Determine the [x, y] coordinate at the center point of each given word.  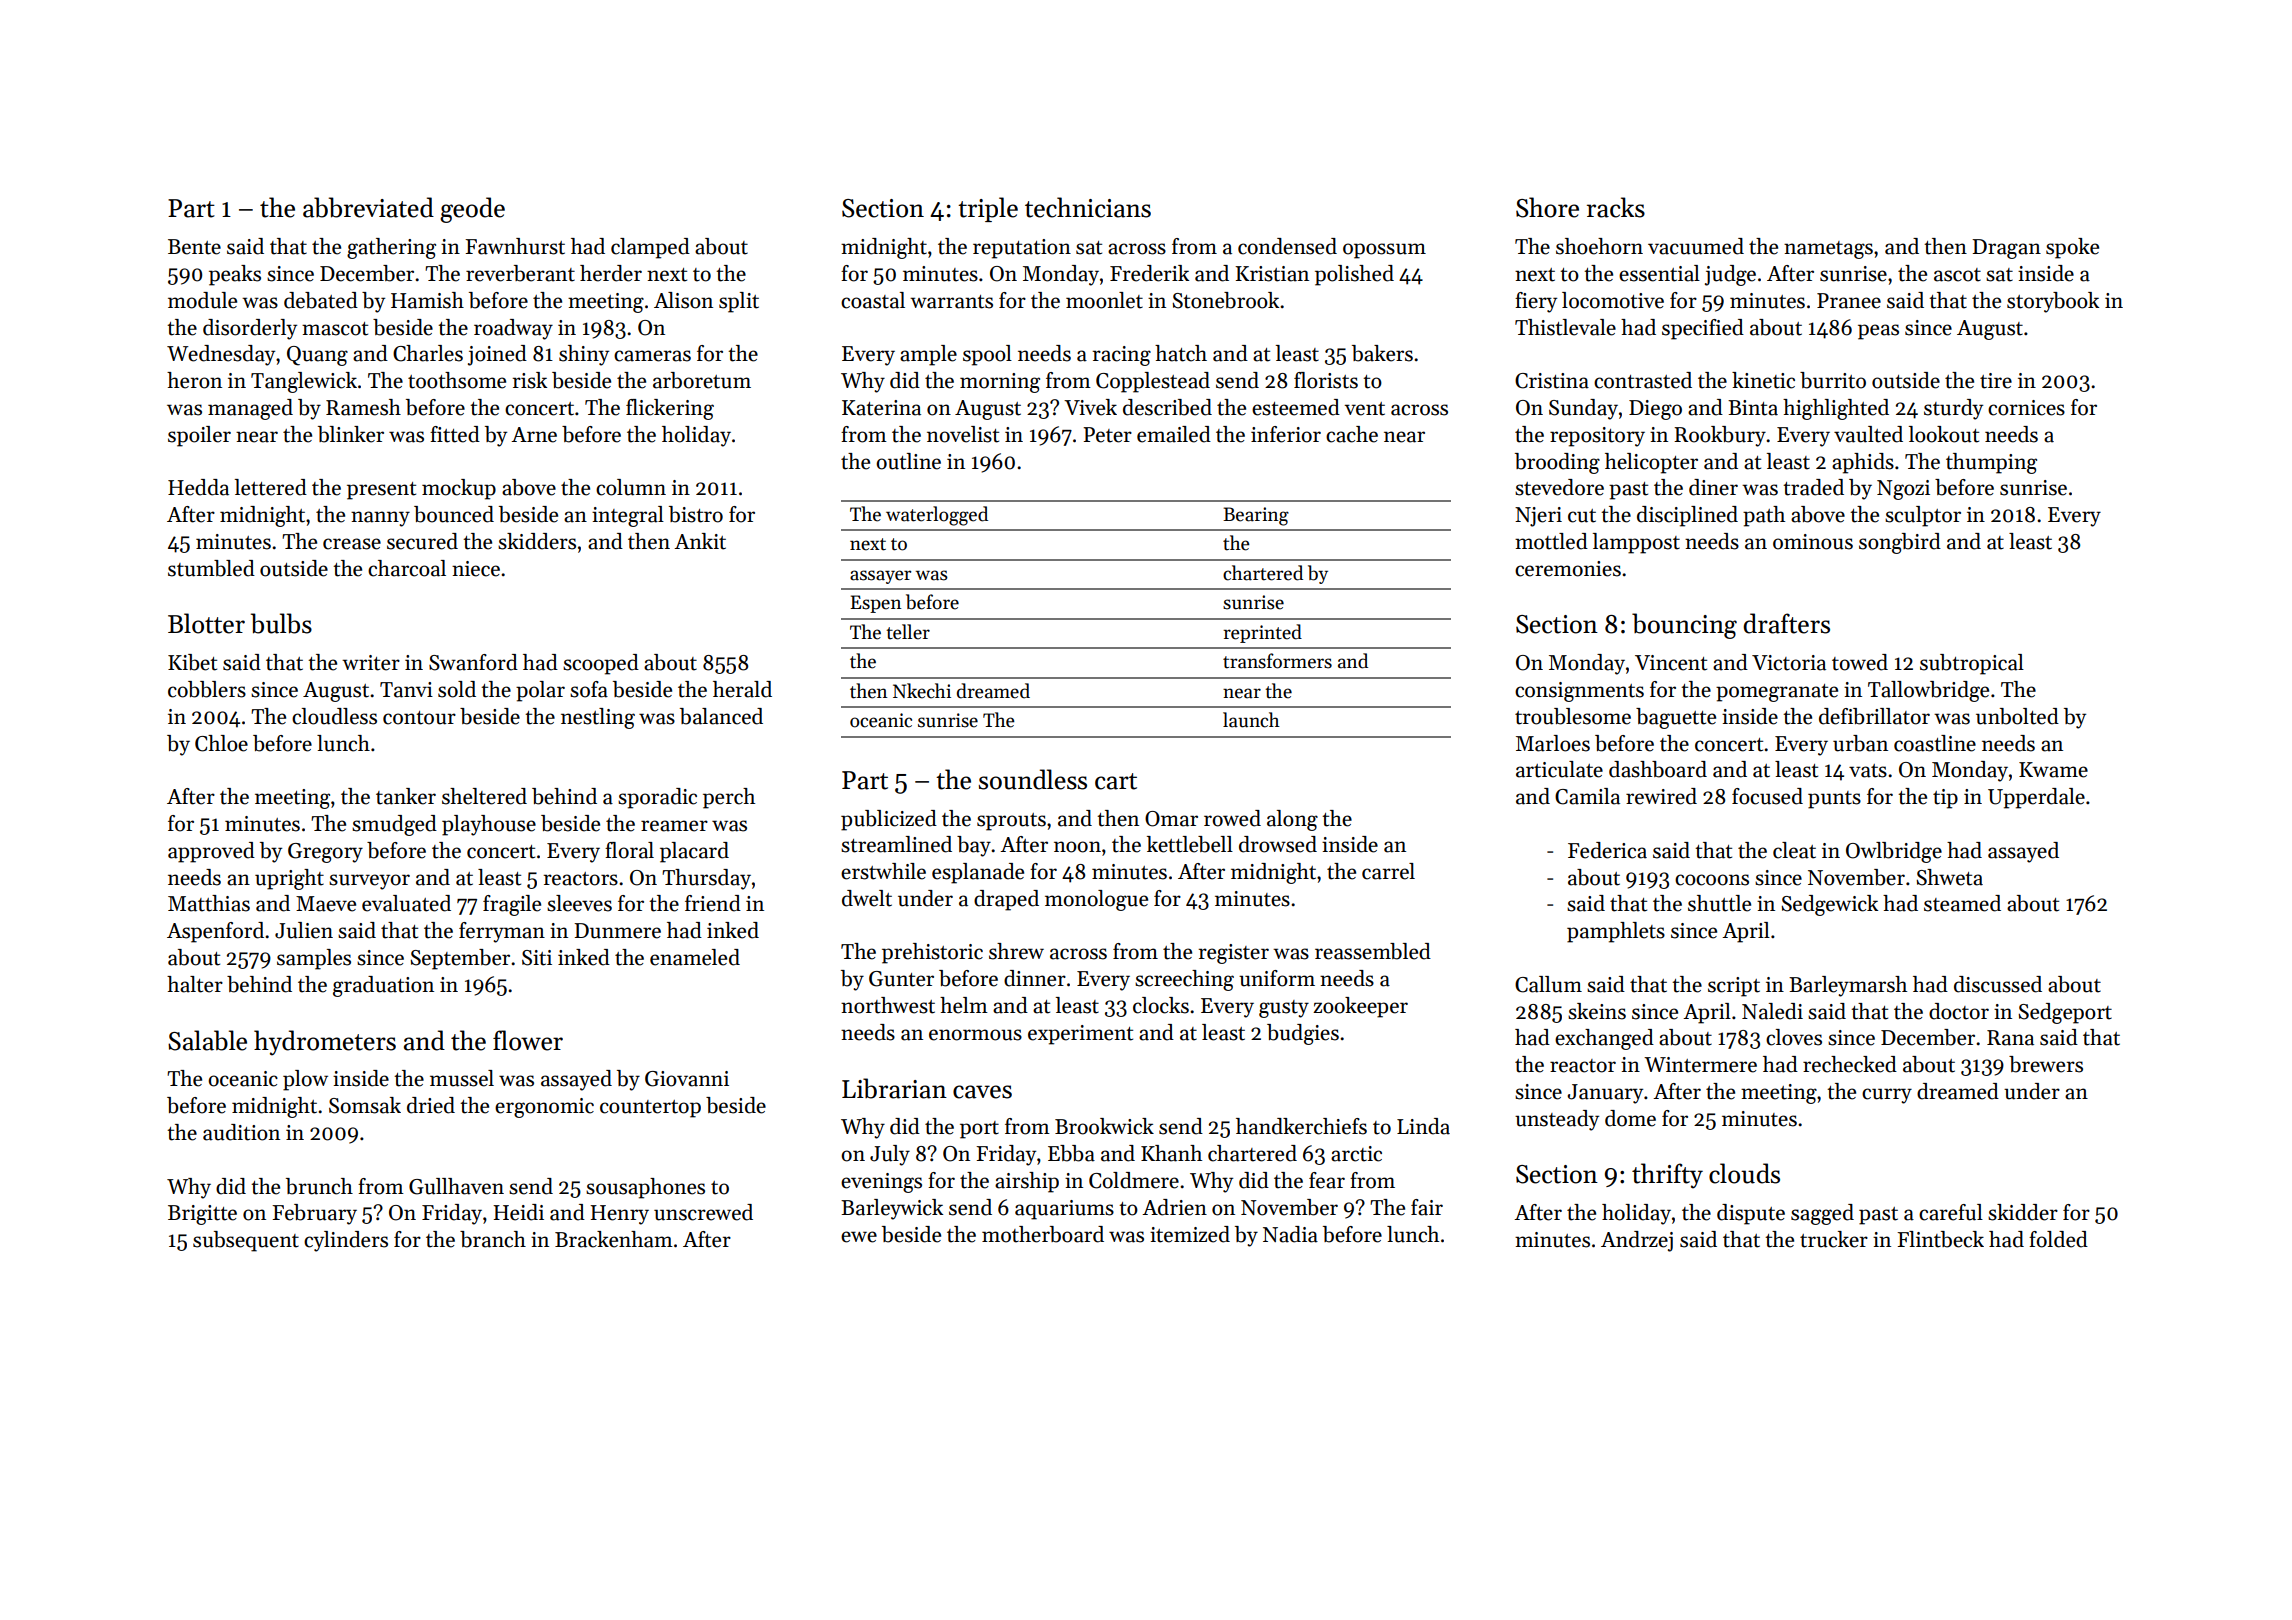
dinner [1035, 978]
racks [1616, 207]
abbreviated [368, 207]
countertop [650, 1109]
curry [1887, 1096]
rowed [1232, 818]
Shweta [1949, 877]
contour [419, 718]
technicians [1088, 207]
